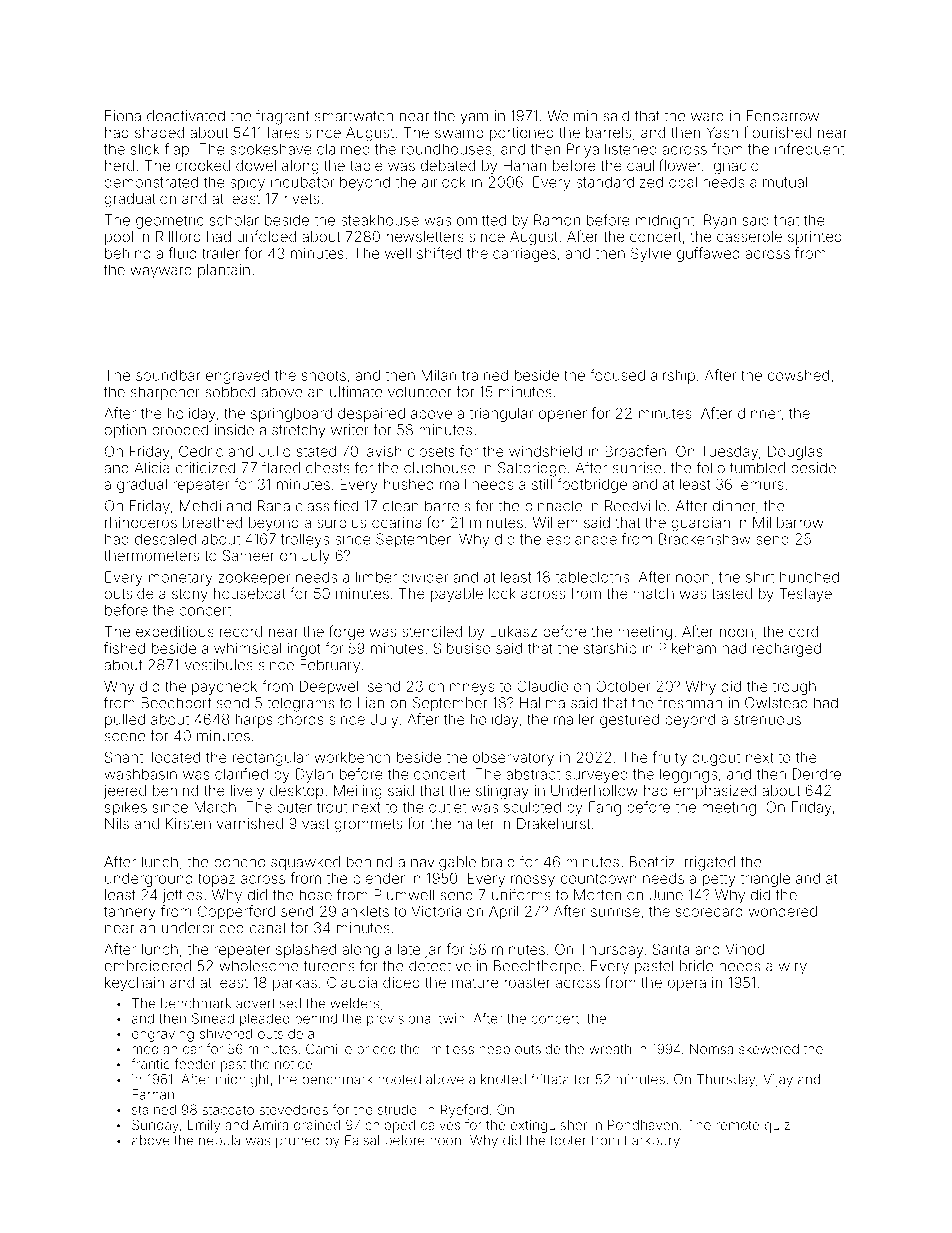  Describe the element at coordinates (542, 703) in the screenshot. I see `Halima` at that location.
